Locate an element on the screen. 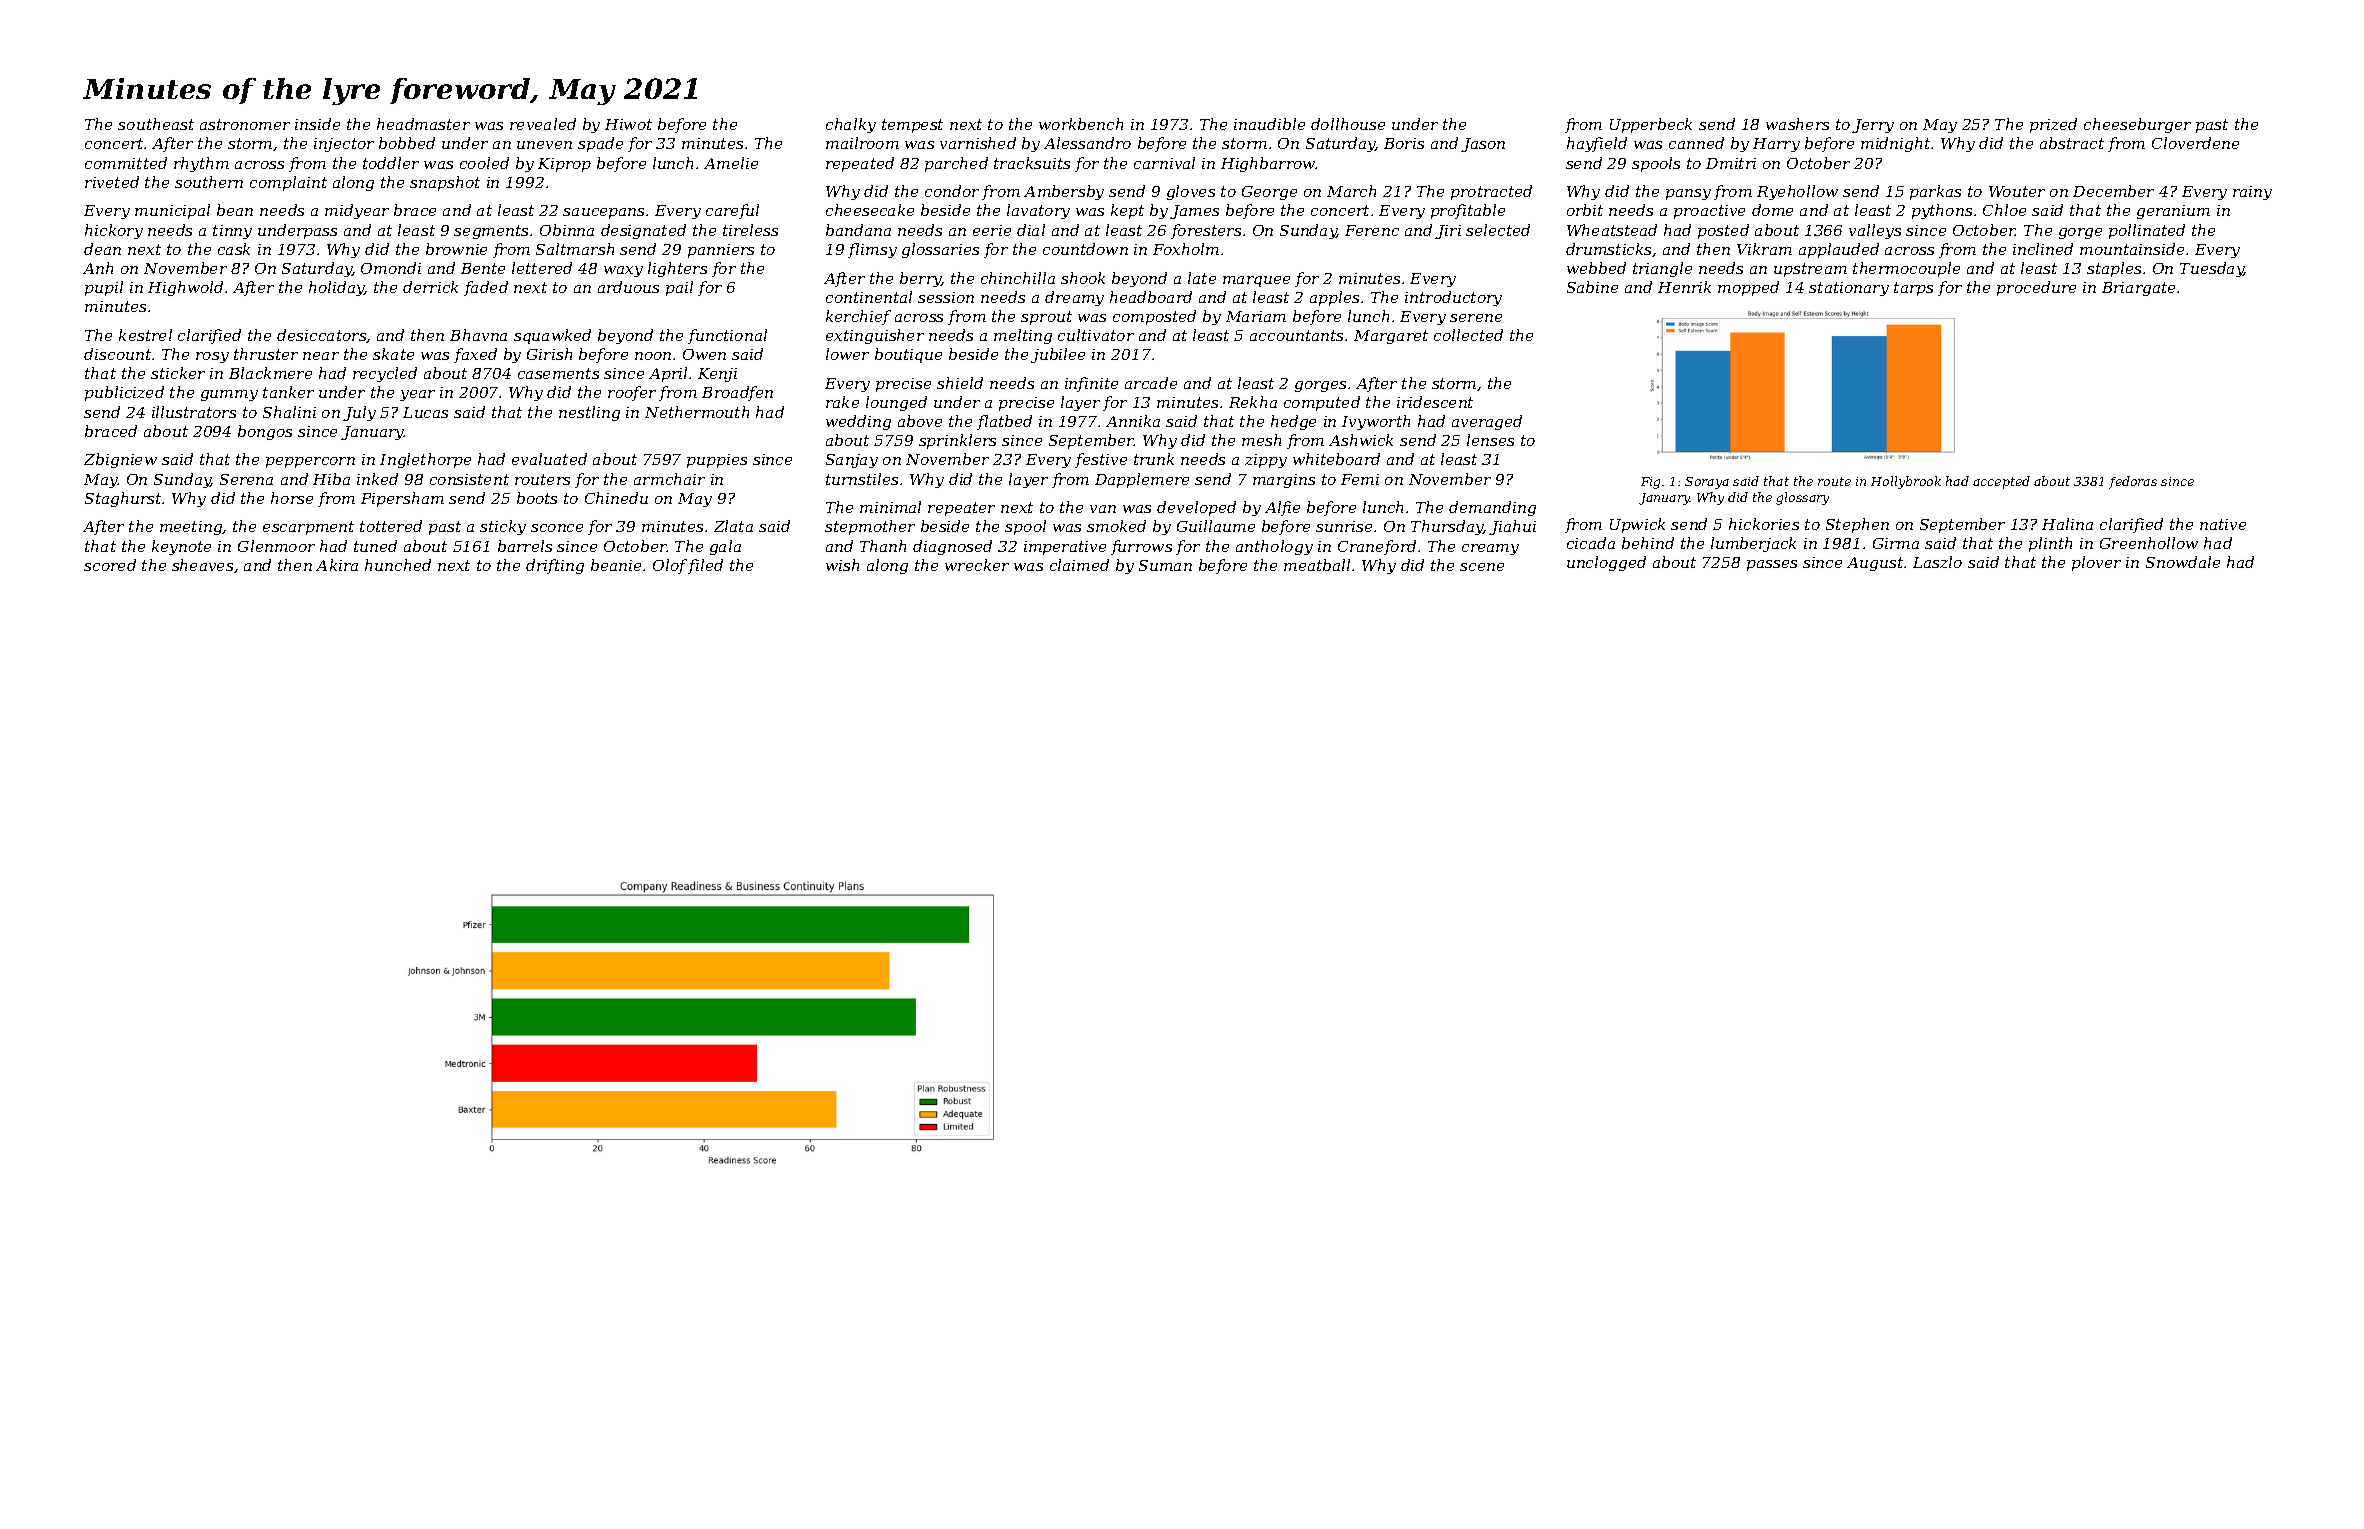 The image size is (2364, 1529). iridescent is located at coordinates (1435, 402).
